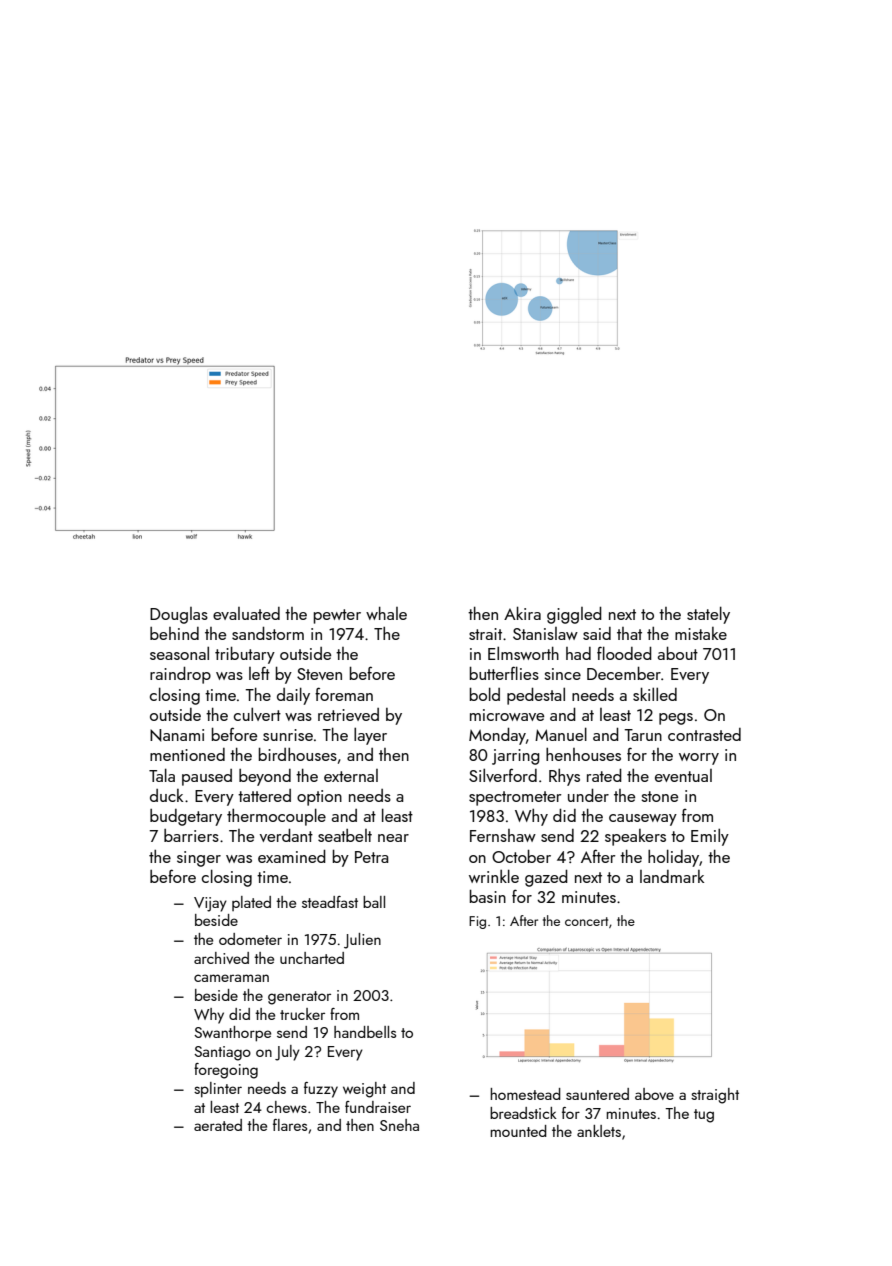  I want to click on straight, so click(715, 1096).
